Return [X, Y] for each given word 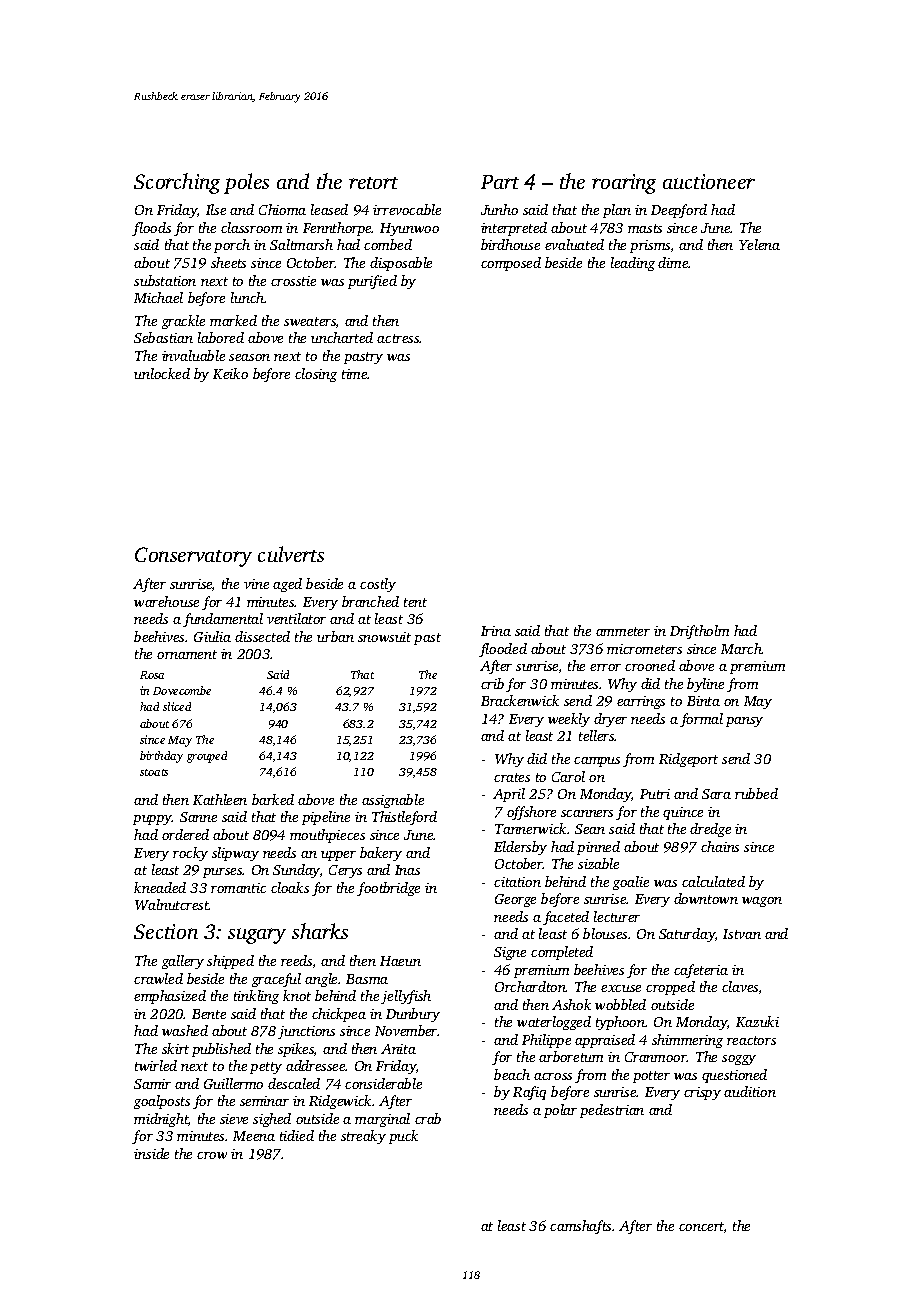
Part [500, 182]
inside [151, 1153]
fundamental [223, 620]
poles [246, 183]
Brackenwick [520, 700]
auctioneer [709, 181]
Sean [590, 829]
